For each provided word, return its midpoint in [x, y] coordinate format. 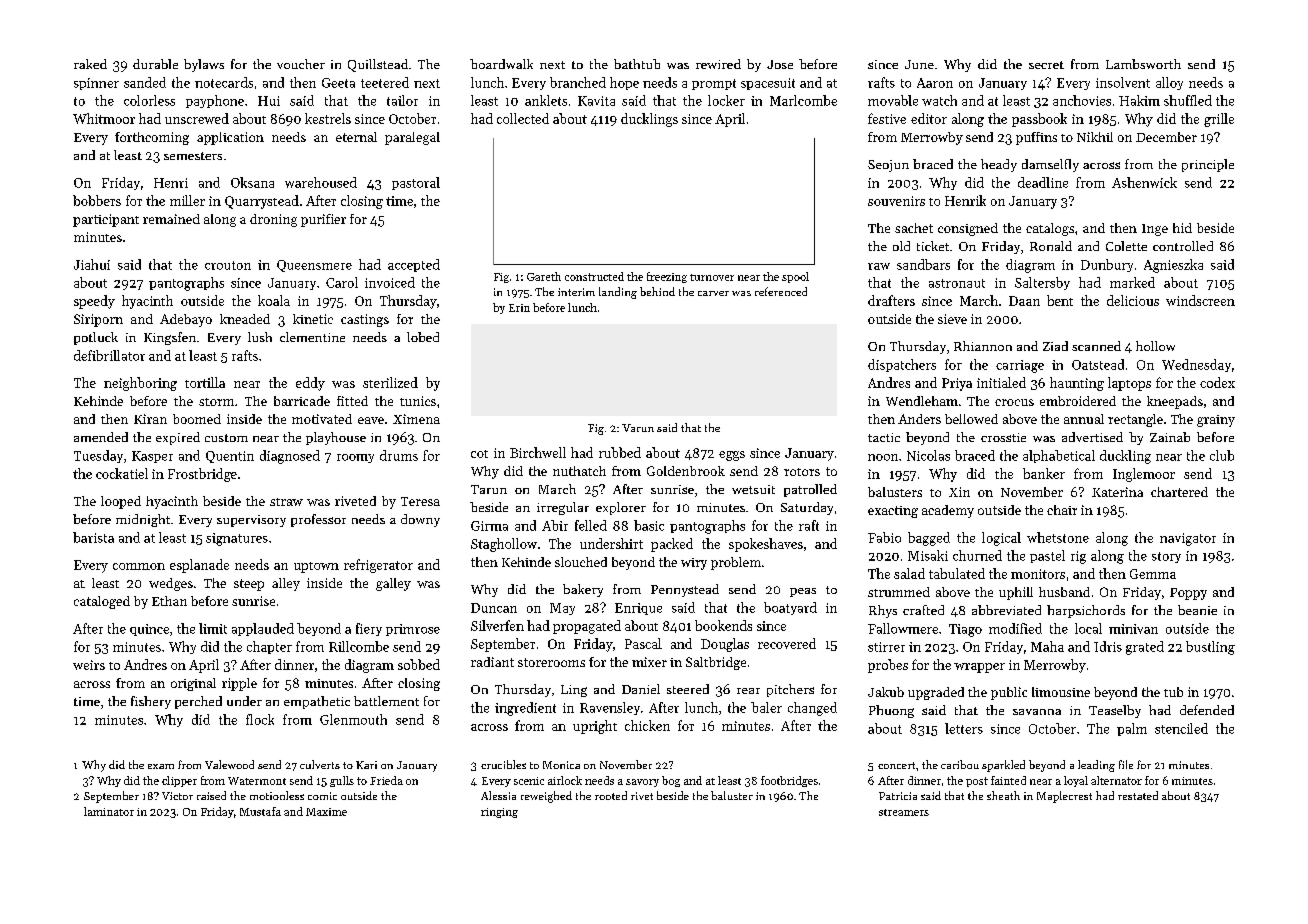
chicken [647, 725]
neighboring [140, 384]
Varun [638, 428]
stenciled [1181, 728]
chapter [269, 647]
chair [1062, 510]
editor [929, 118]
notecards [224, 82]
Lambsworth [1143, 64]
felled [591, 525]
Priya [957, 384]
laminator [109, 811]
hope [624, 83]
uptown [316, 567]
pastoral [416, 183]
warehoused [321, 182]
